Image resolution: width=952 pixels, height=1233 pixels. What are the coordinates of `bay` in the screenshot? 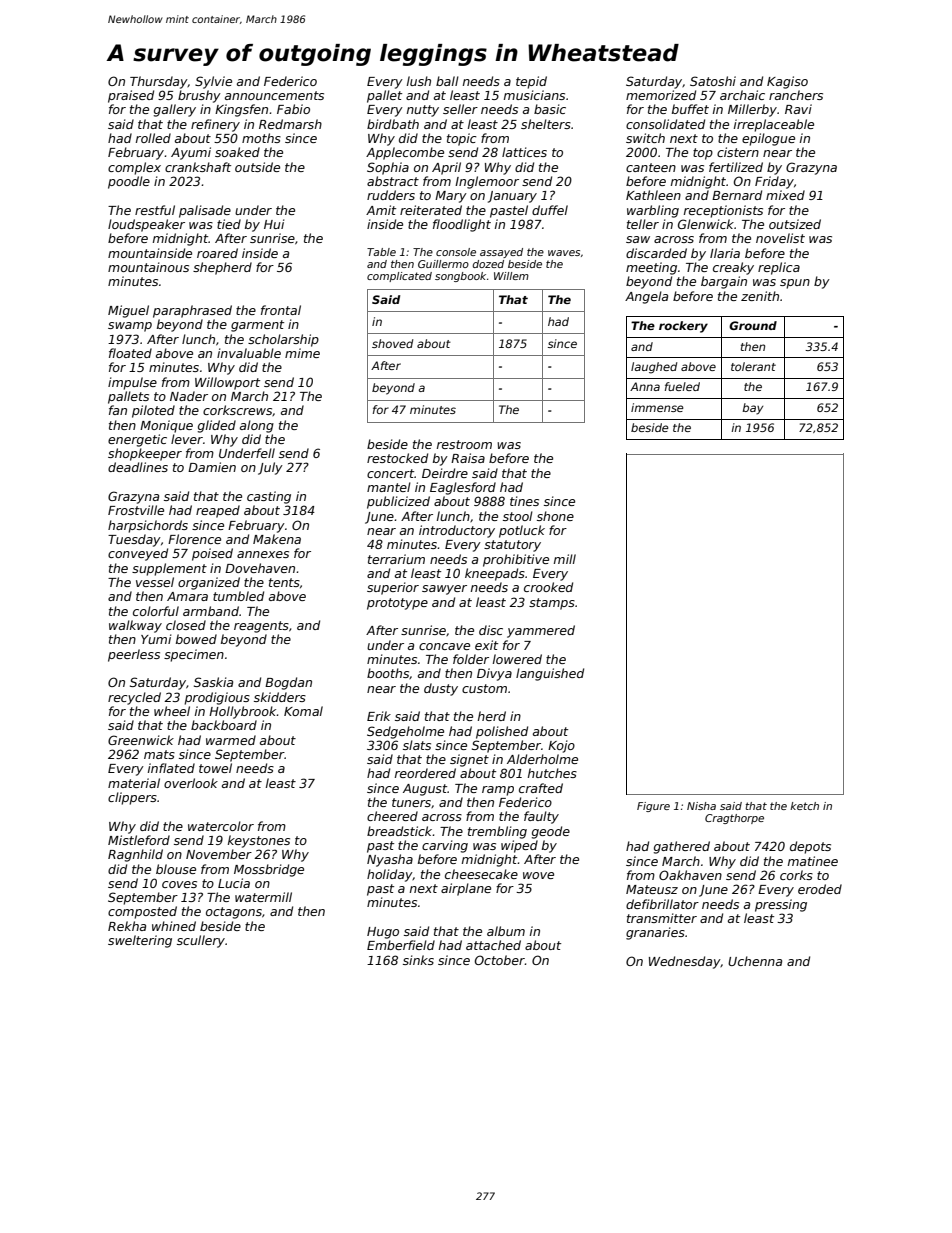 It's located at (752, 409).
